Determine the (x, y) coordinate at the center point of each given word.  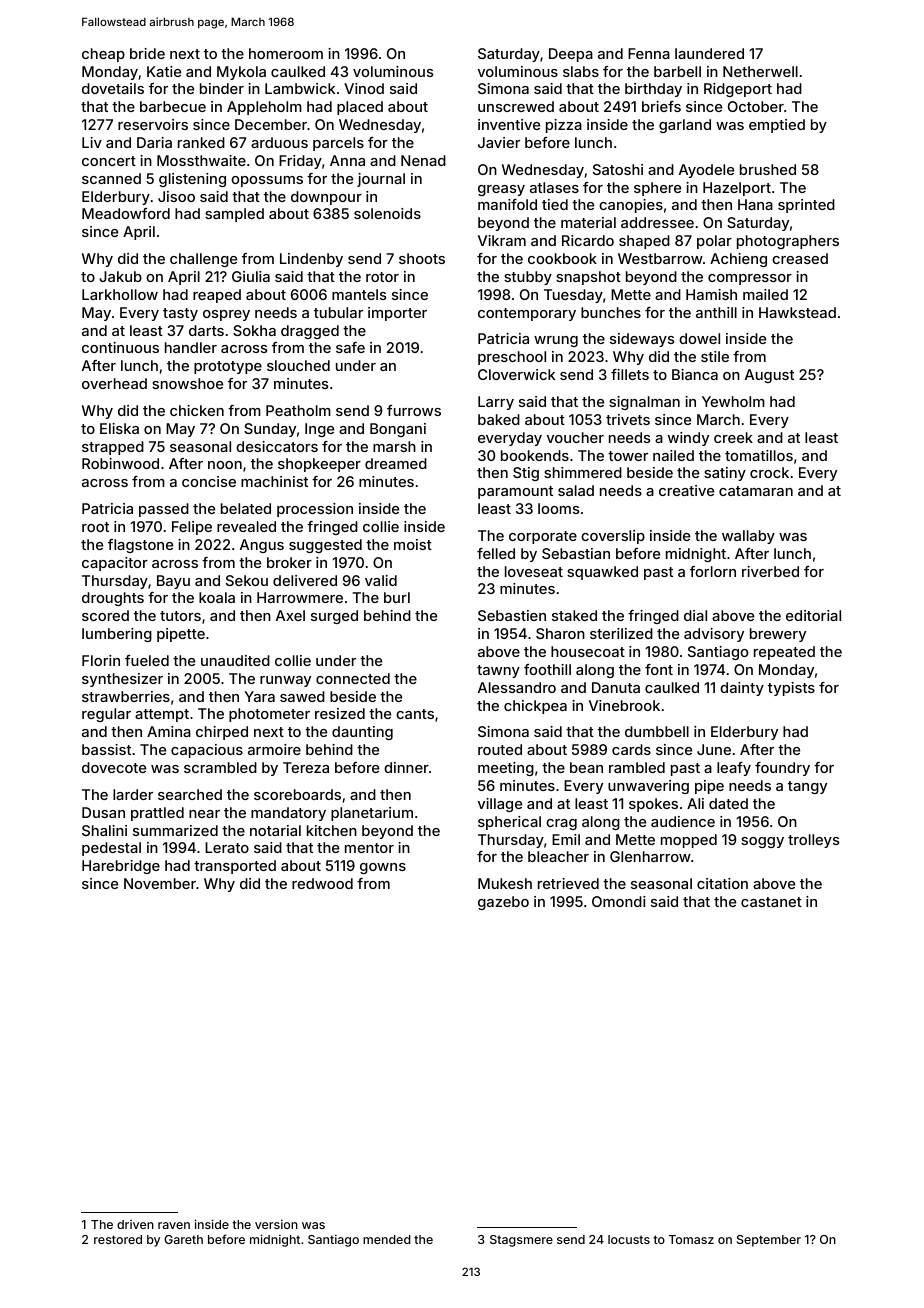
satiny (725, 474)
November (160, 883)
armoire (274, 749)
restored (118, 1239)
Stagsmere (521, 1241)
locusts (629, 1239)
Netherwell (760, 71)
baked (499, 419)
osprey (226, 315)
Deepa (571, 55)
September (769, 1241)
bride (147, 53)
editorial (813, 615)
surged (334, 617)
